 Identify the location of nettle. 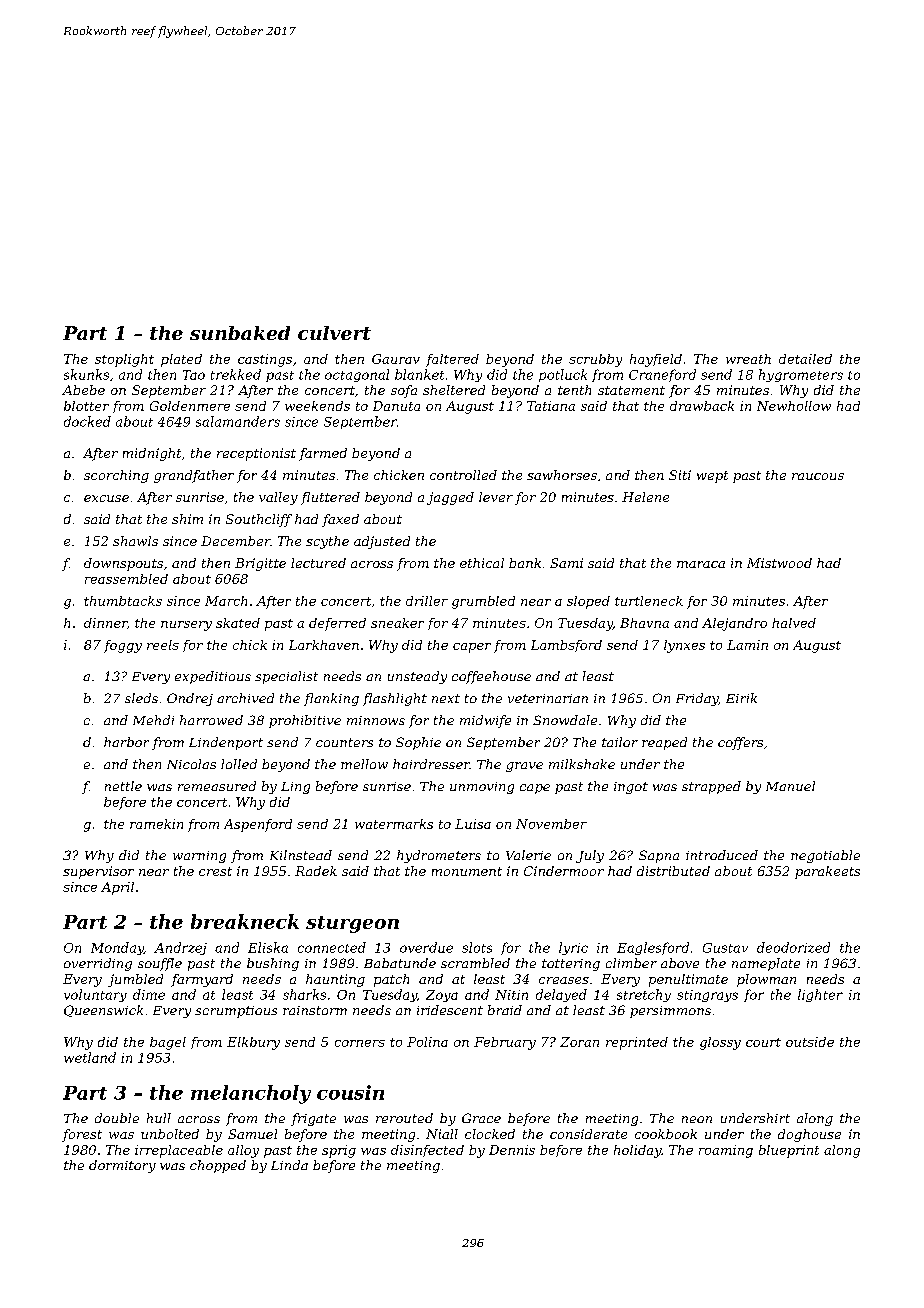
(123, 786).
